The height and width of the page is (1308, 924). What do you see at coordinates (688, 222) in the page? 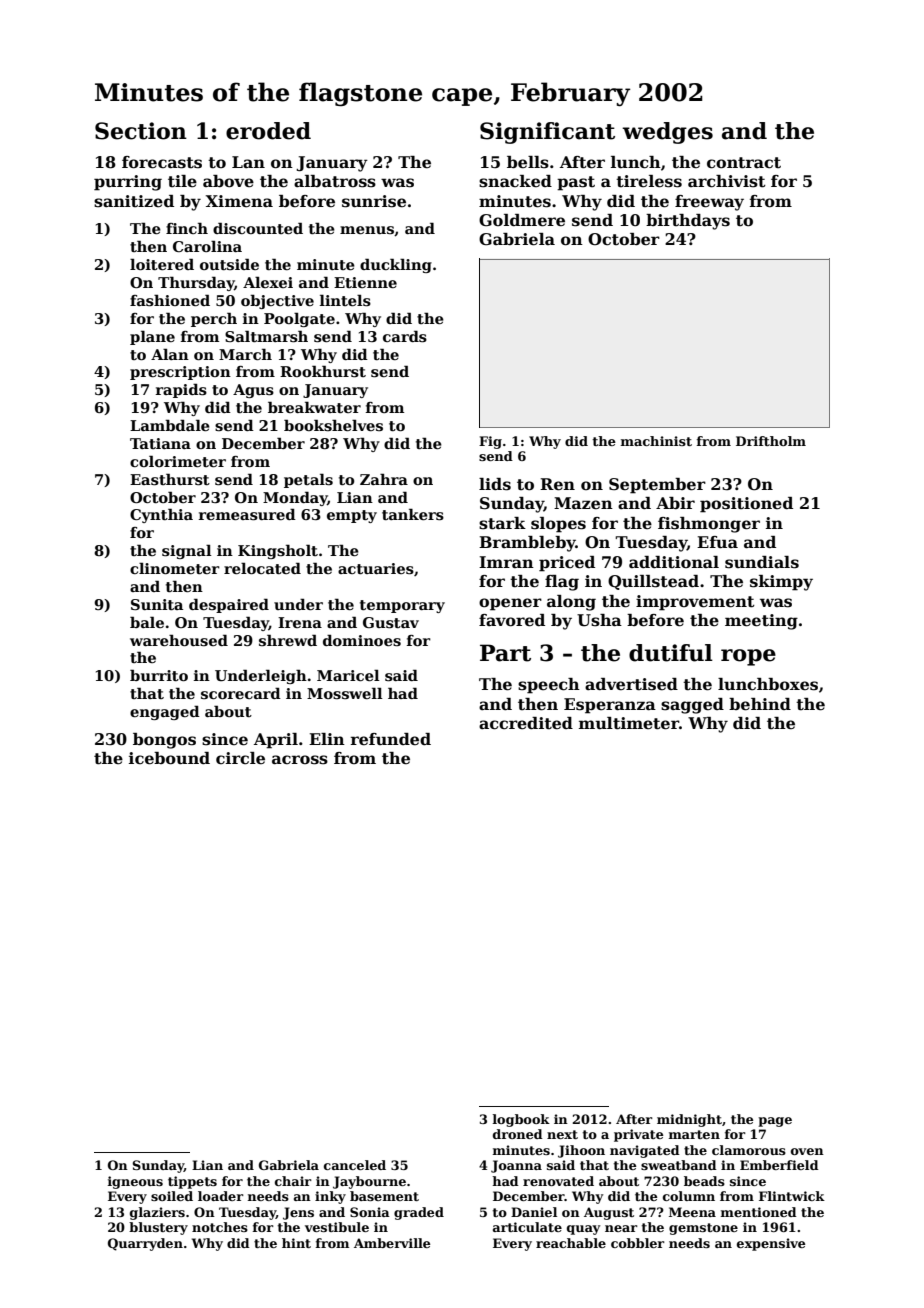
I see `birthdays` at bounding box center [688, 222].
